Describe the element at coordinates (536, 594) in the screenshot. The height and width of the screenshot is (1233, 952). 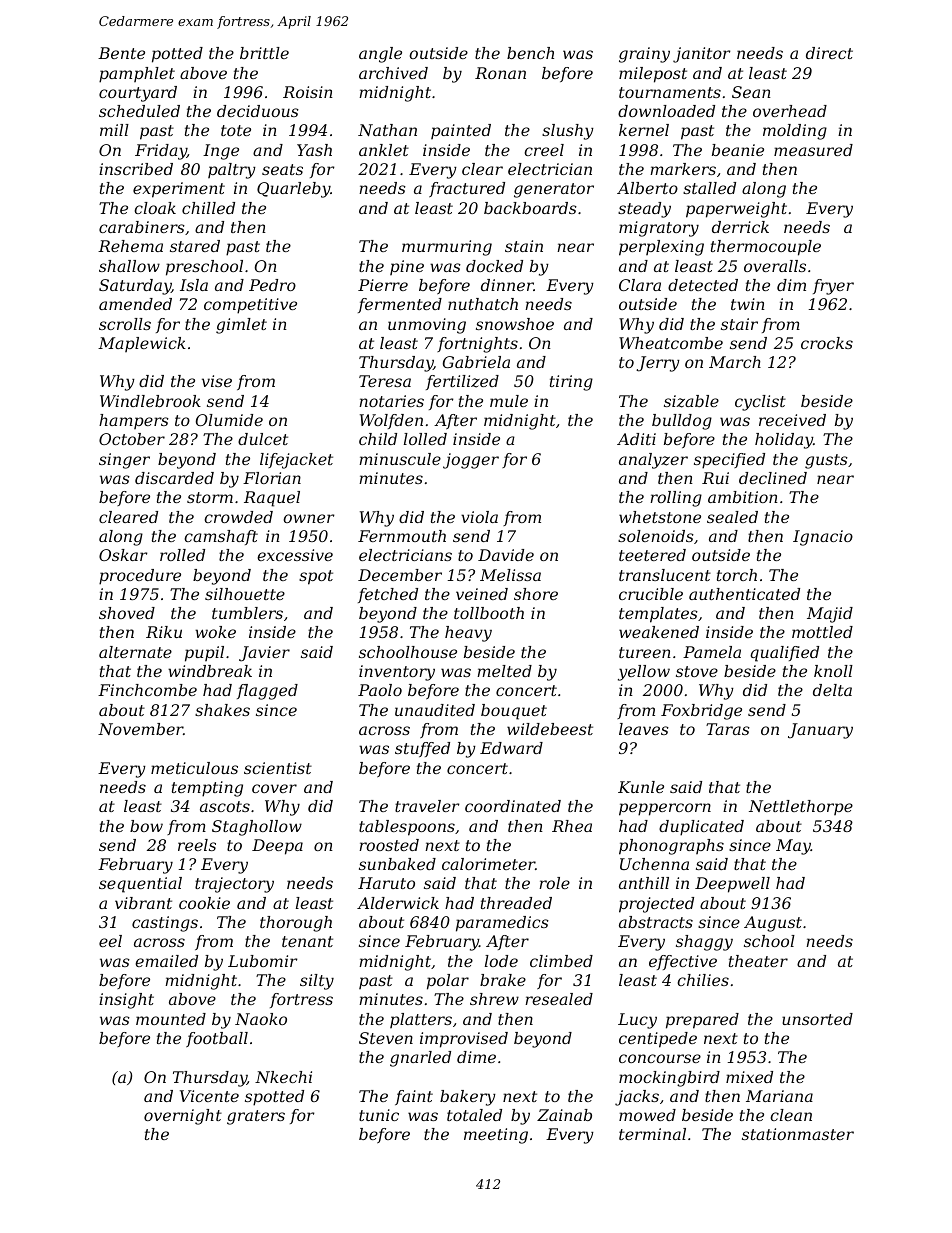
I see `shore` at that location.
